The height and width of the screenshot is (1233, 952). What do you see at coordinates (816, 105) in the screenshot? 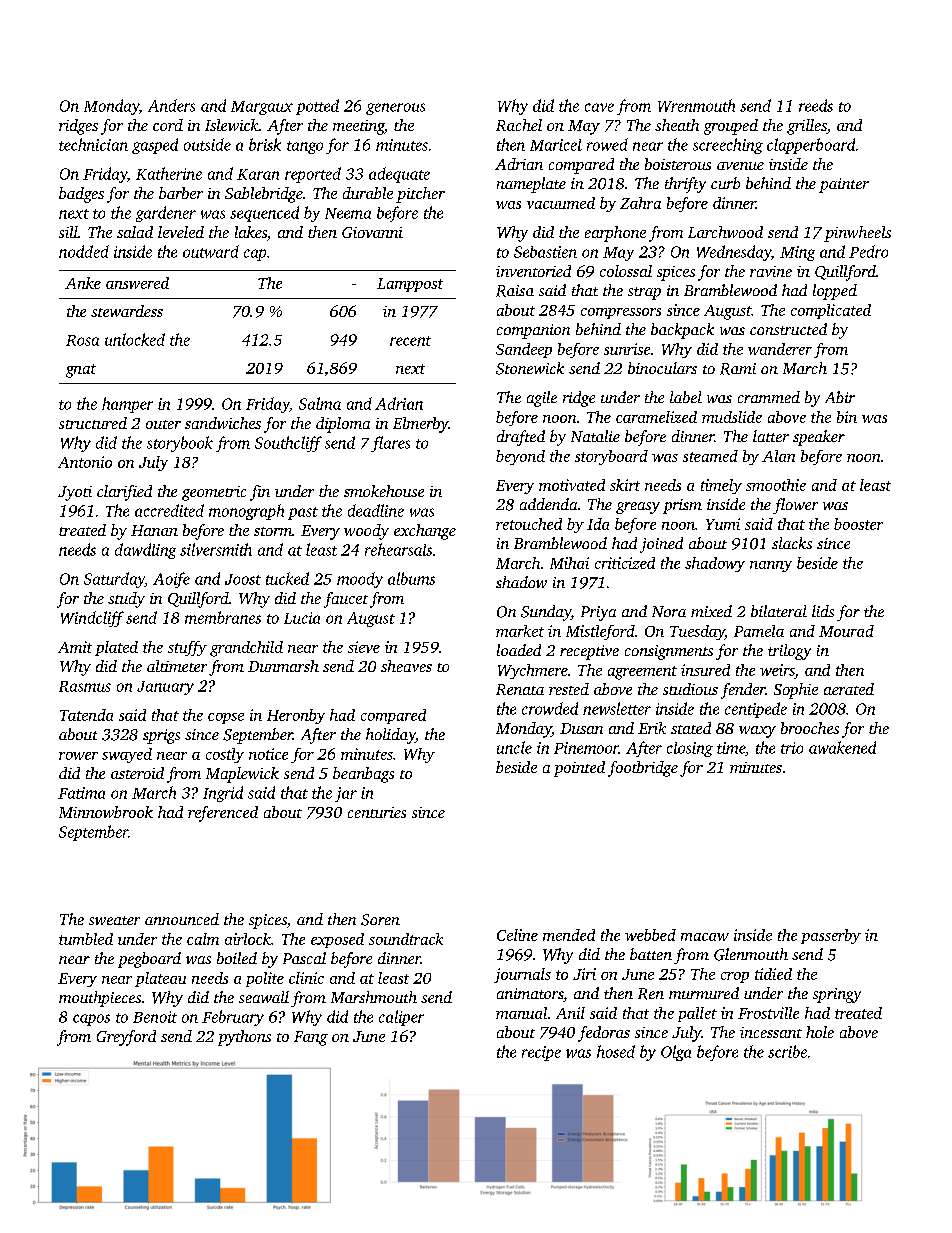
I see `reeds` at bounding box center [816, 105].
